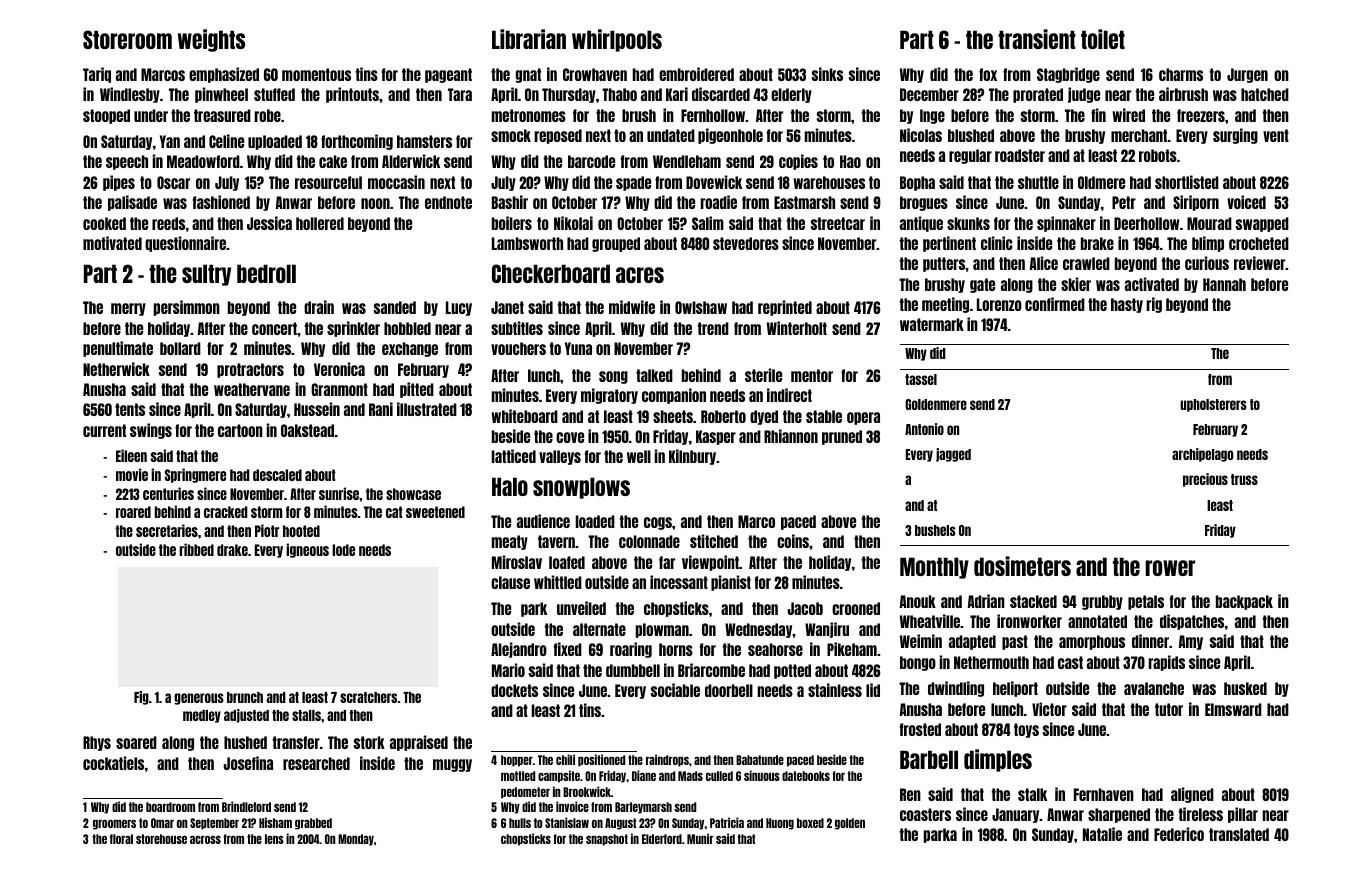  I want to click on stitched, so click(714, 541).
